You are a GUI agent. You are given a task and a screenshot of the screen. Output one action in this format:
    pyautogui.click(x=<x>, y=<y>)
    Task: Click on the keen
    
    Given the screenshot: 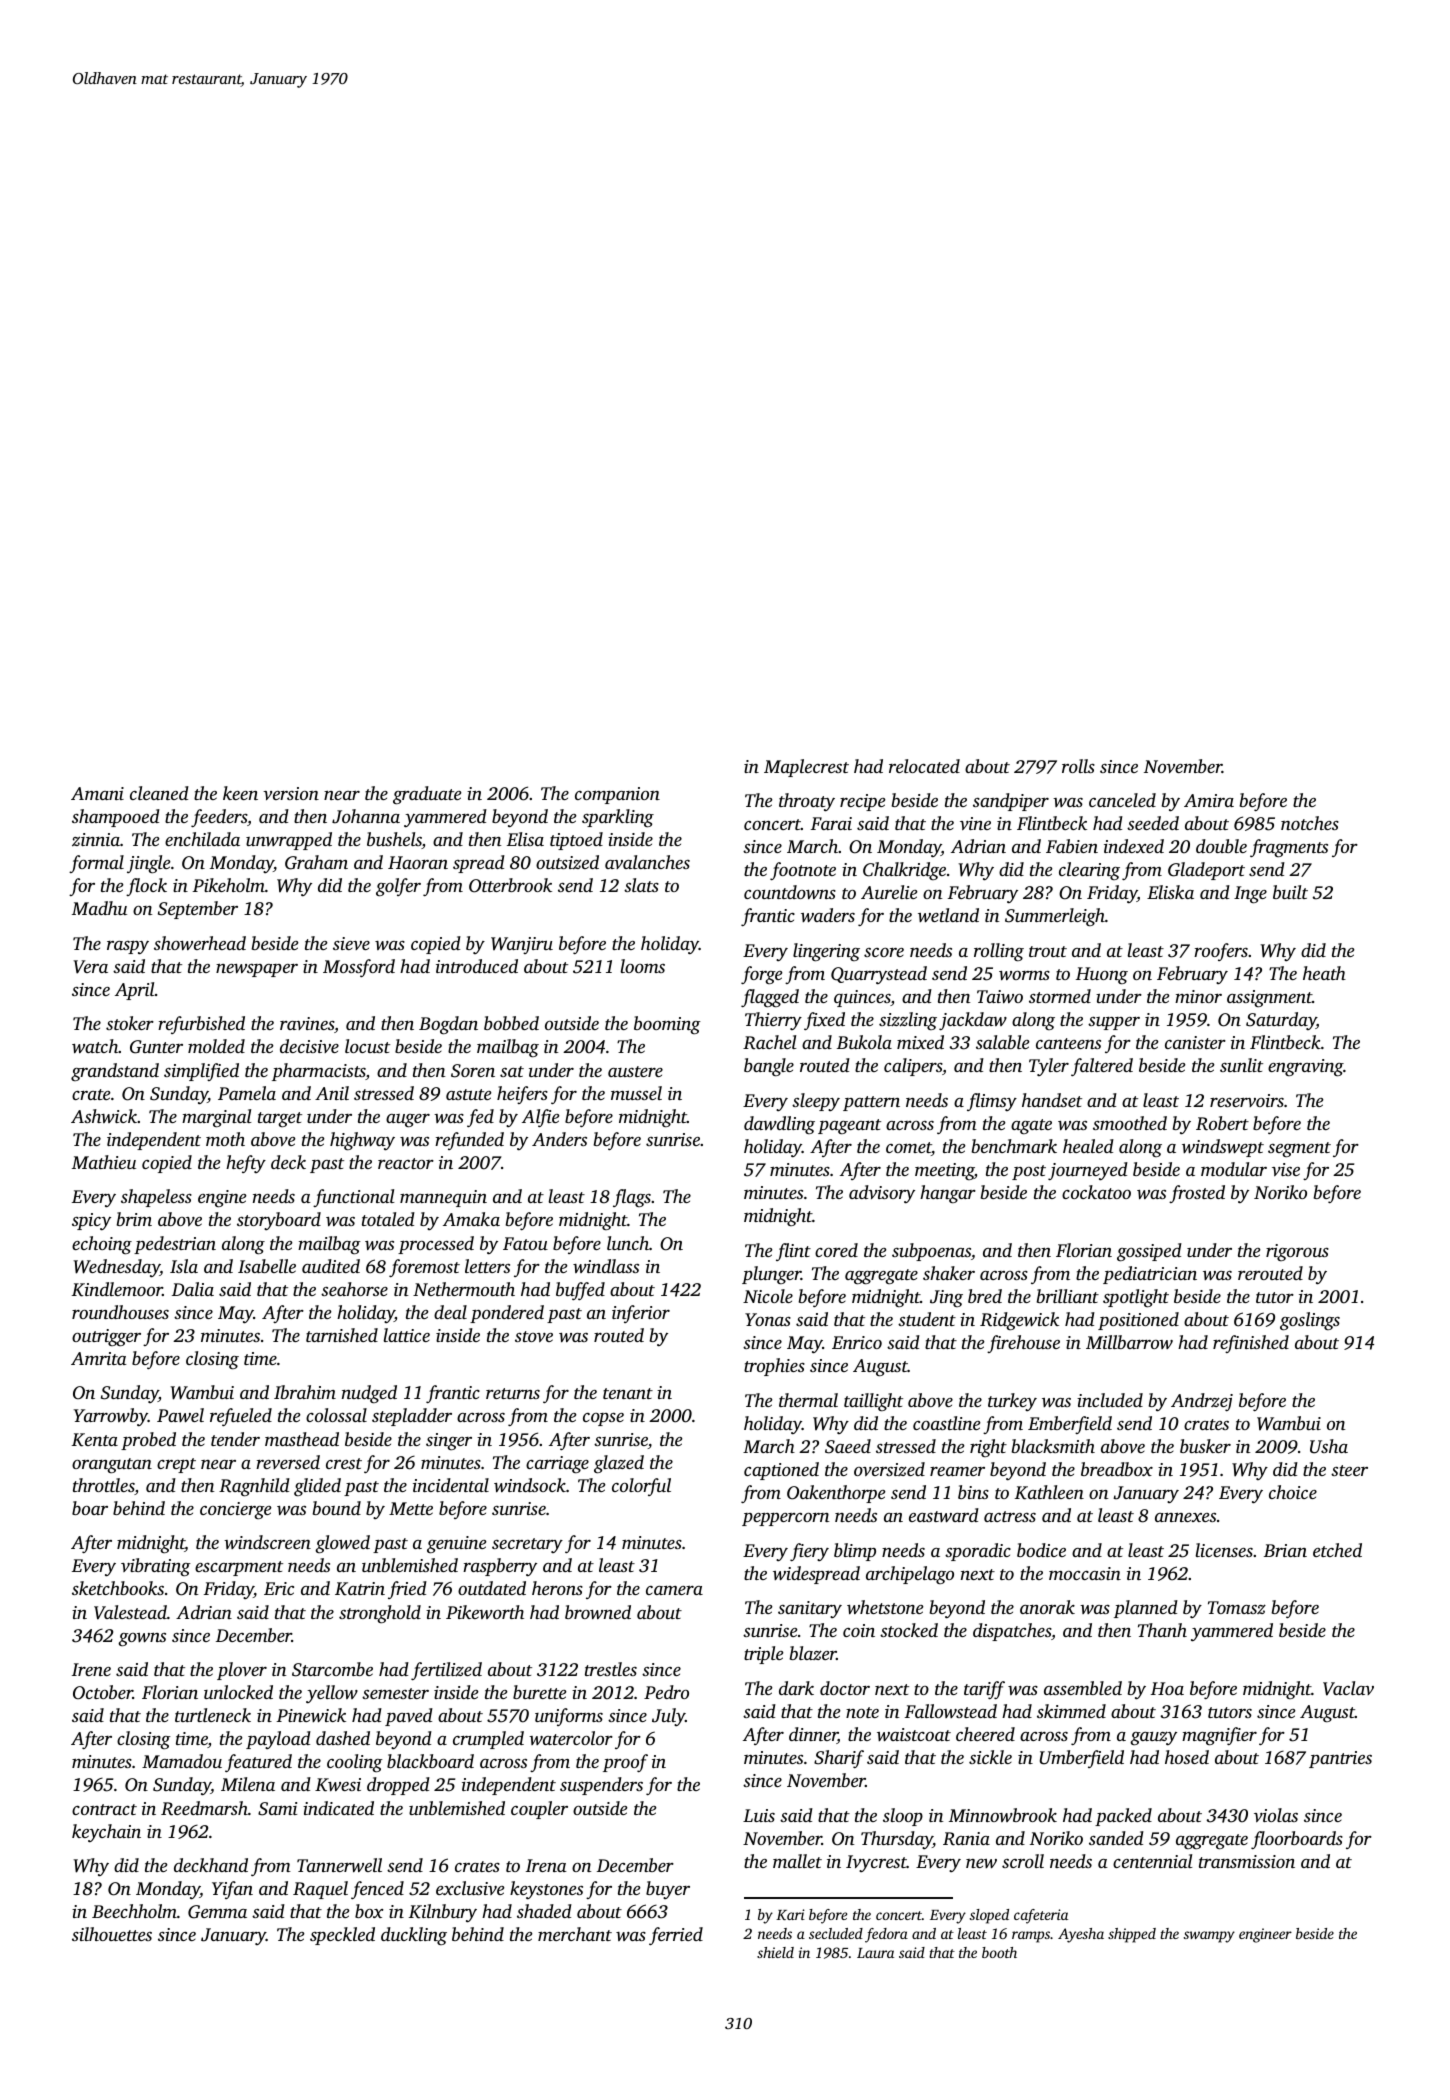 What is the action you would take?
    pyautogui.click(x=240, y=793)
